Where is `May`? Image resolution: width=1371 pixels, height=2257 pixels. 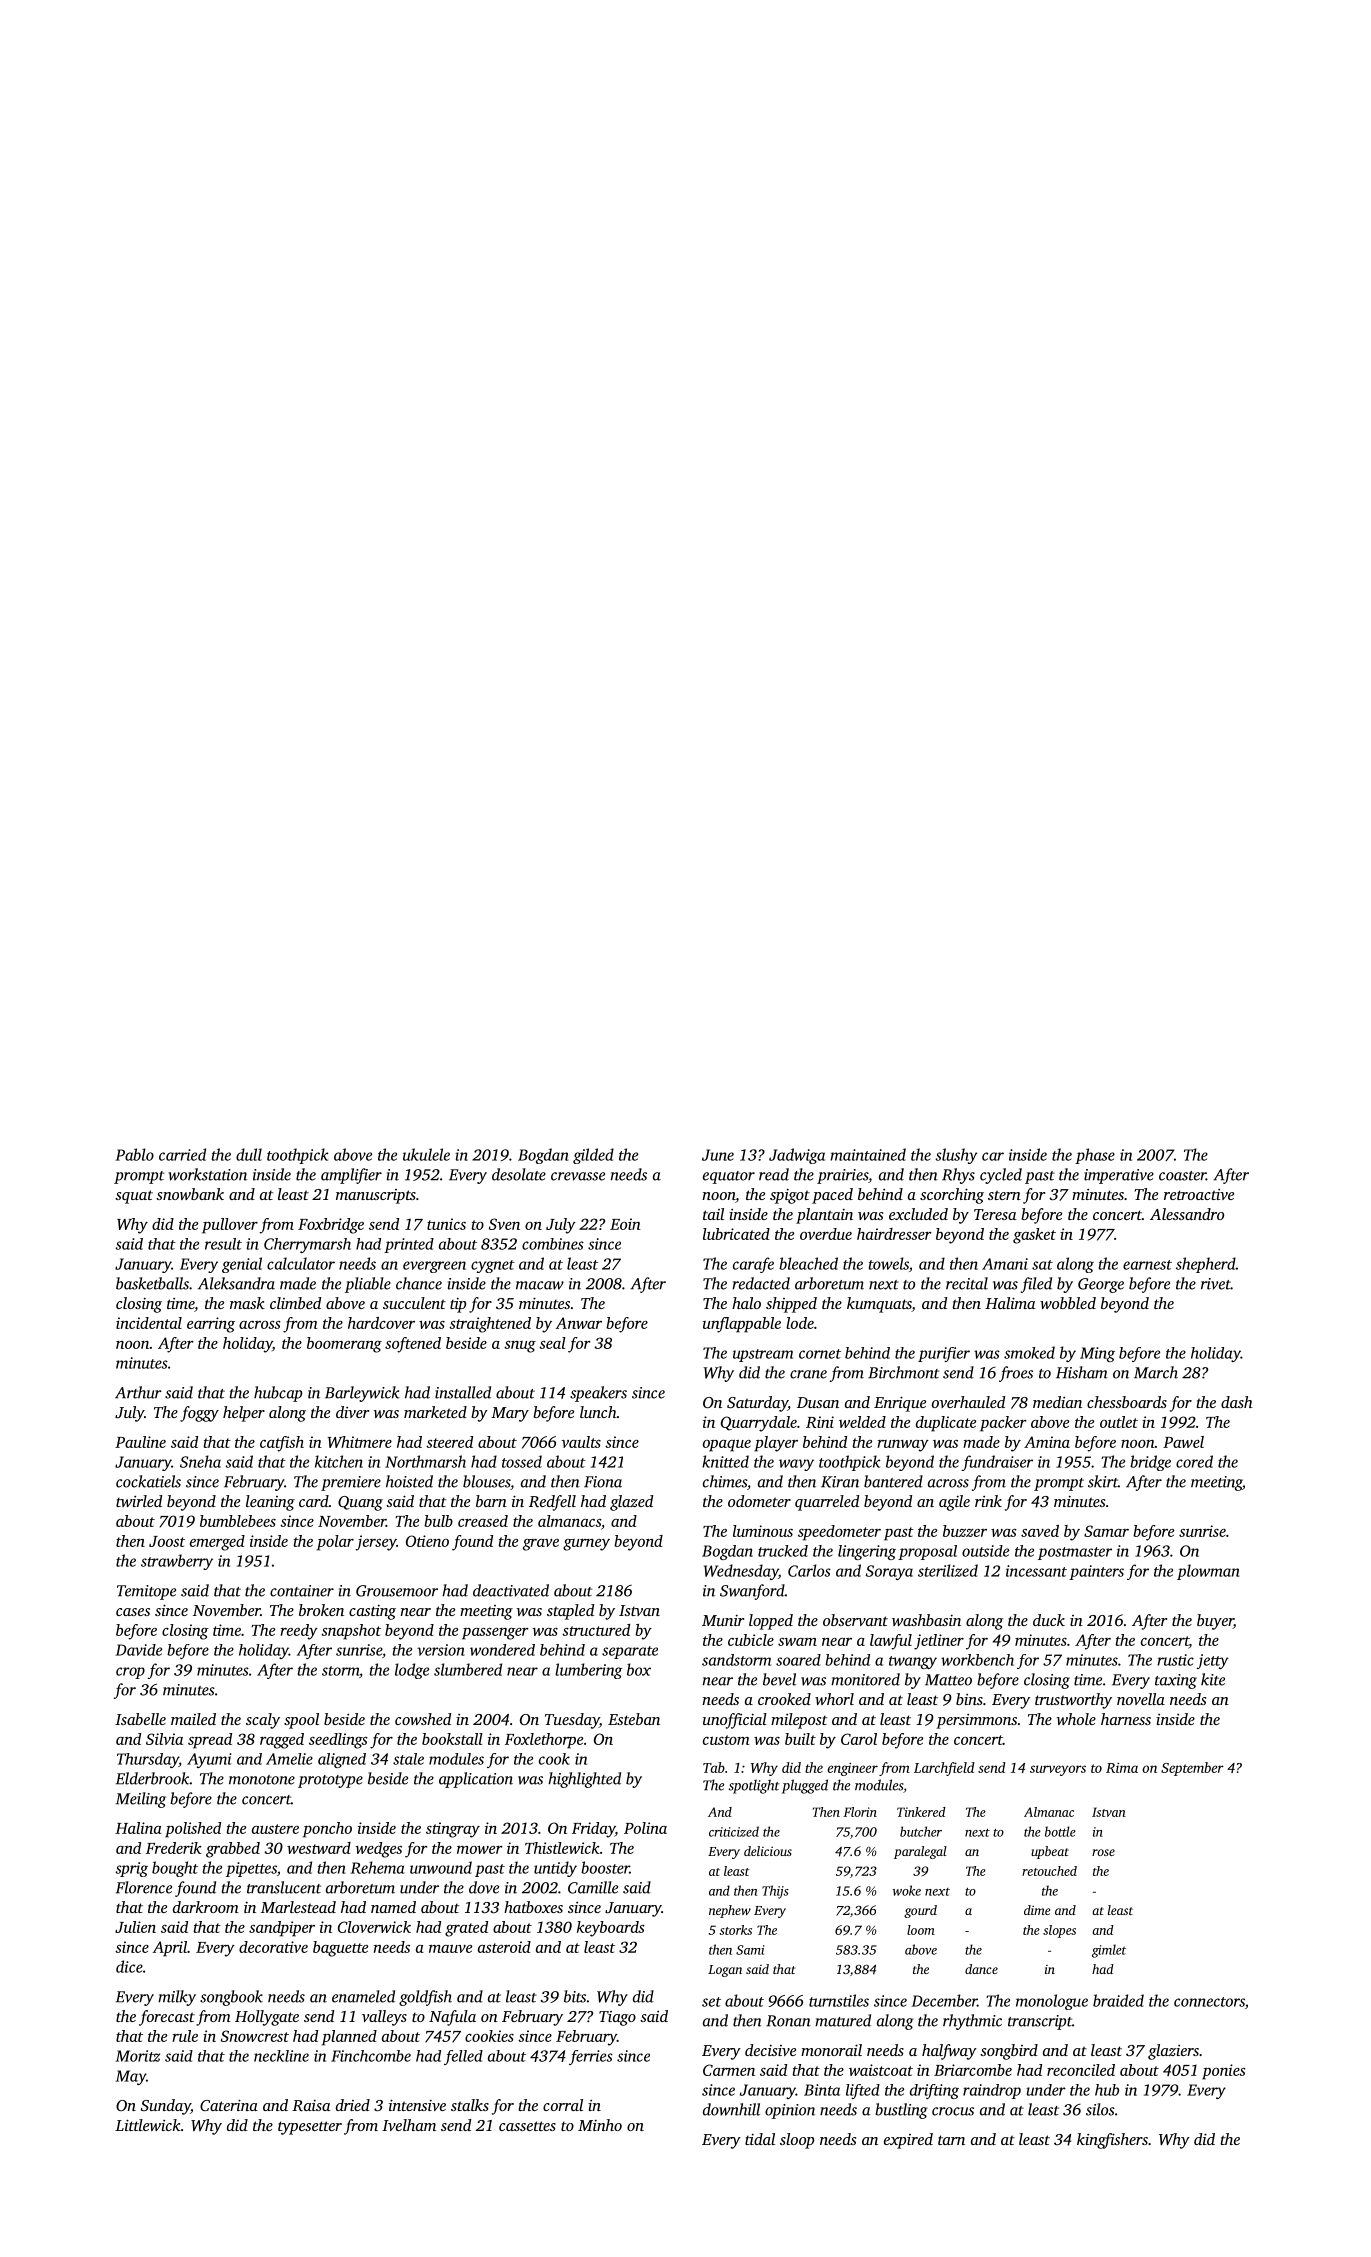
May is located at coordinates (131, 2077).
